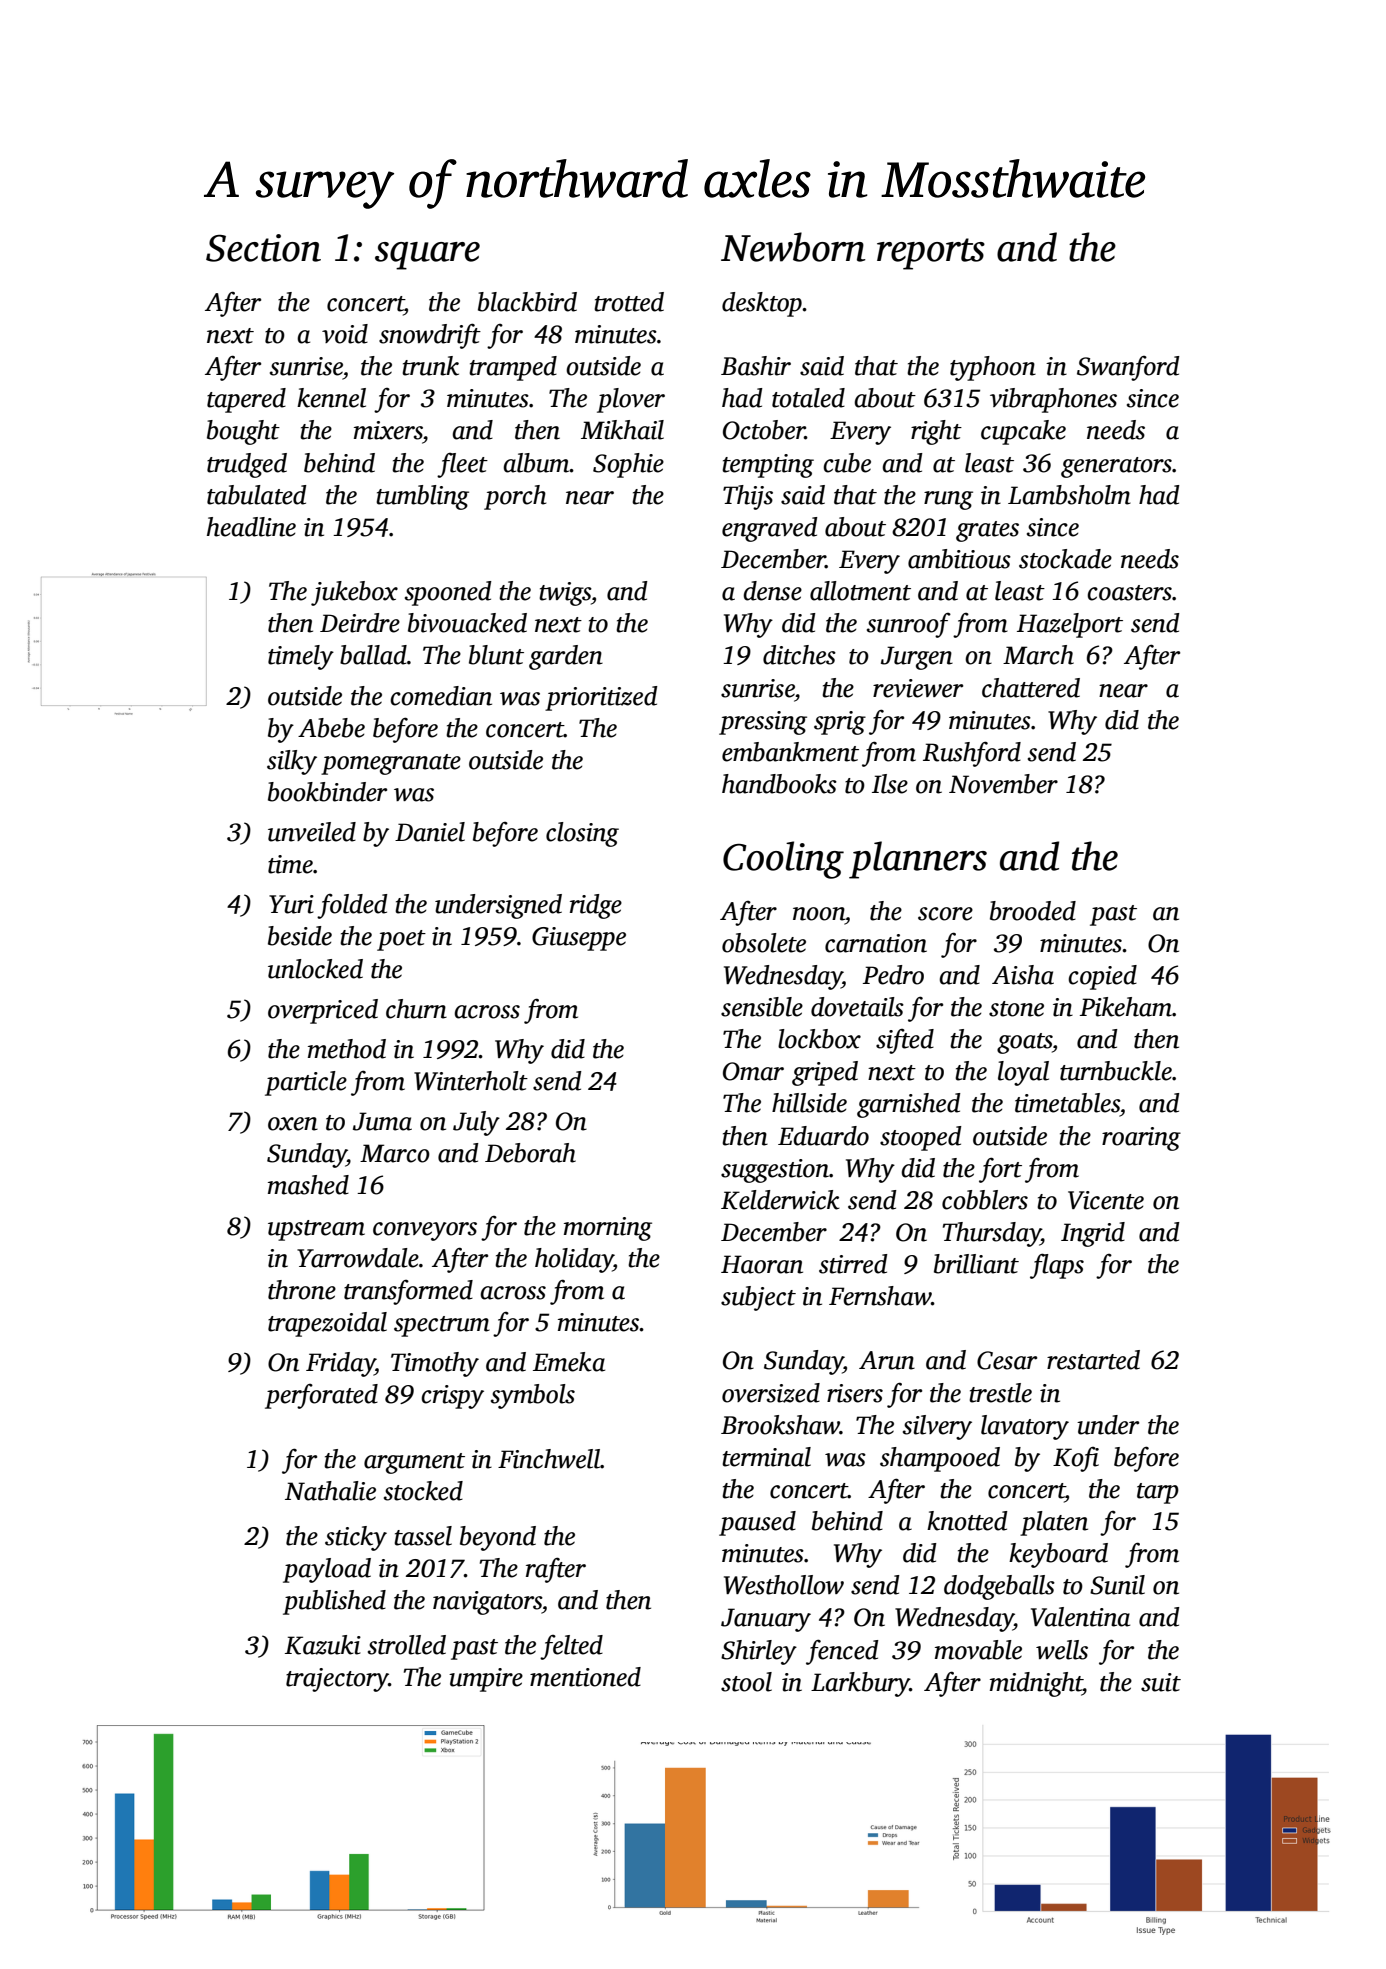 The width and height of the image is (1386, 1969). Describe the element at coordinates (321, 1396) in the image. I see `perforated` at that location.
